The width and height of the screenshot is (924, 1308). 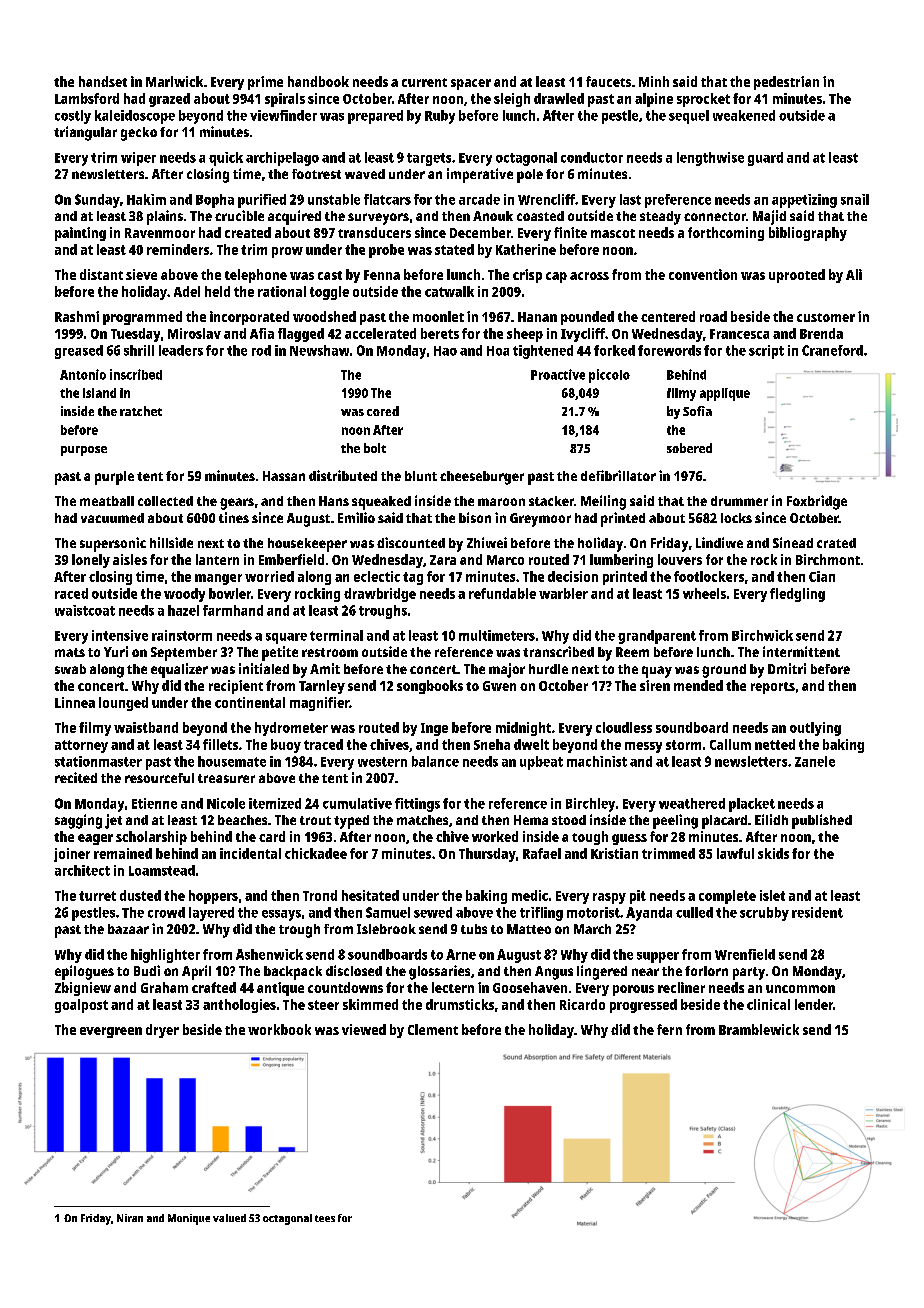 I want to click on spacer, so click(x=471, y=84).
